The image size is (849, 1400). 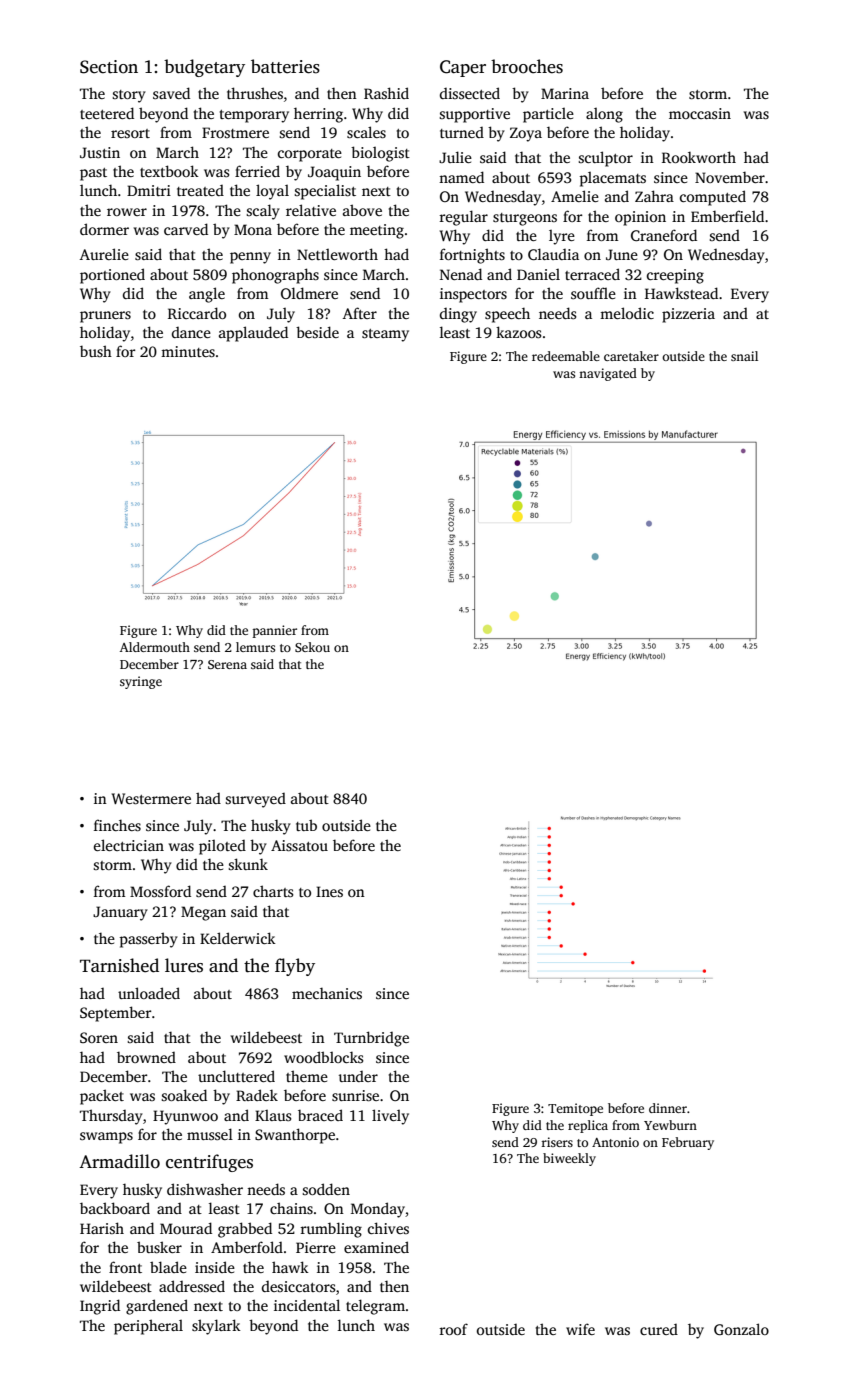 What do you see at coordinates (575, 1109) in the screenshot?
I see `Temitope` at bounding box center [575, 1109].
